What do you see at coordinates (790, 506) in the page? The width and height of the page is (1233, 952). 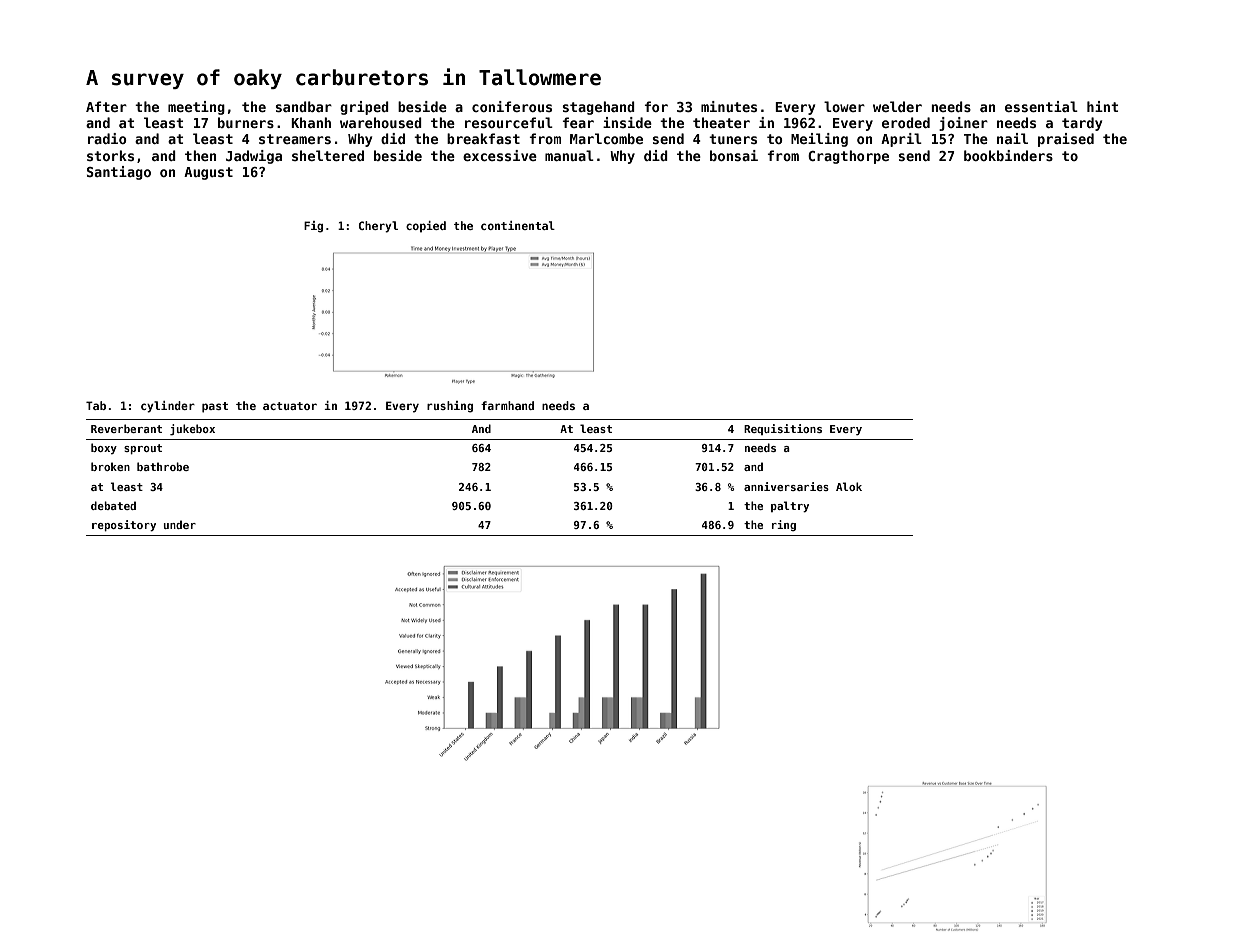 I see `paltry` at bounding box center [790, 506].
